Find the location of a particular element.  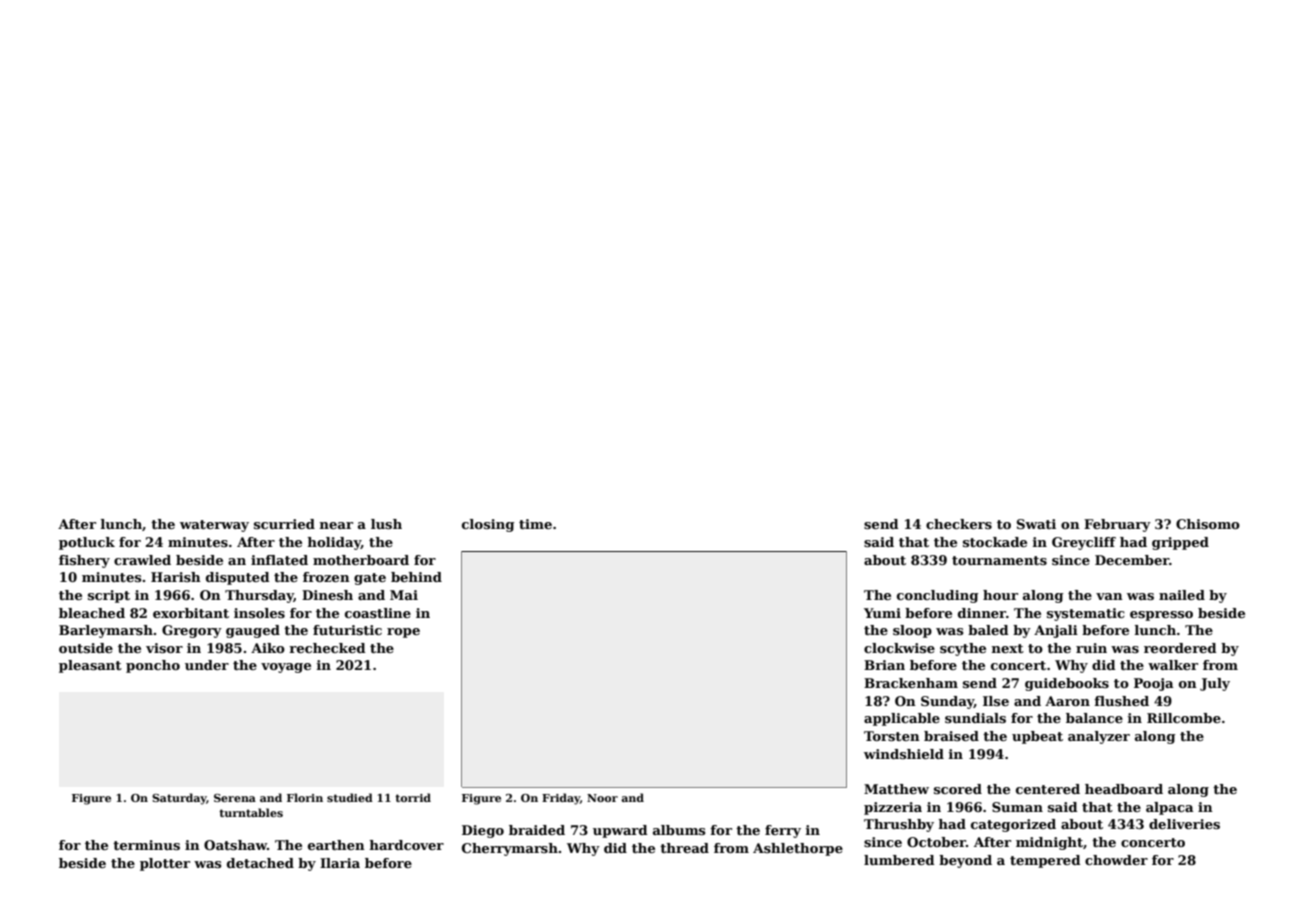

Greycliff is located at coordinates (1084, 543).
